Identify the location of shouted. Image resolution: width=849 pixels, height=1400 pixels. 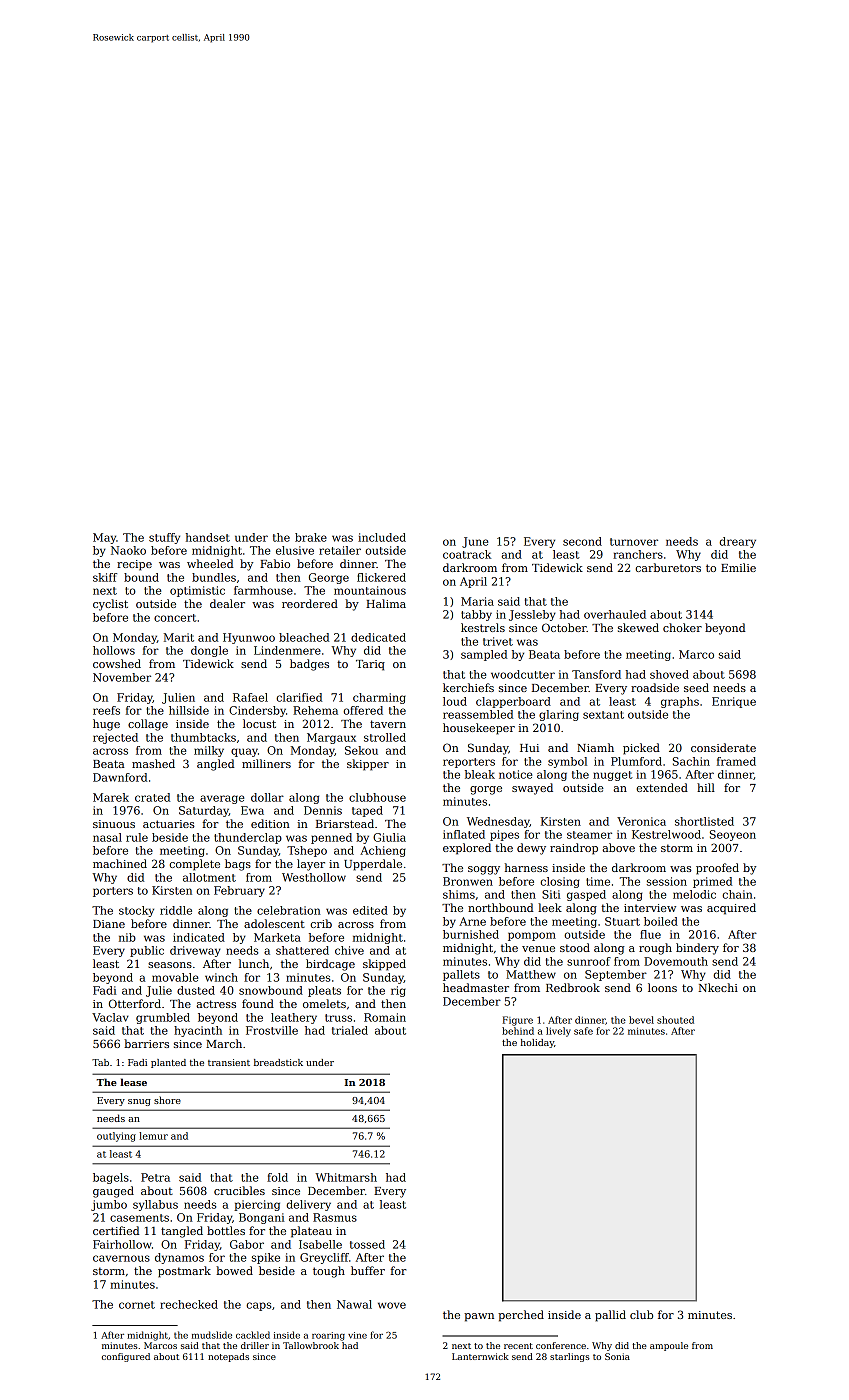
(675, 1020).
